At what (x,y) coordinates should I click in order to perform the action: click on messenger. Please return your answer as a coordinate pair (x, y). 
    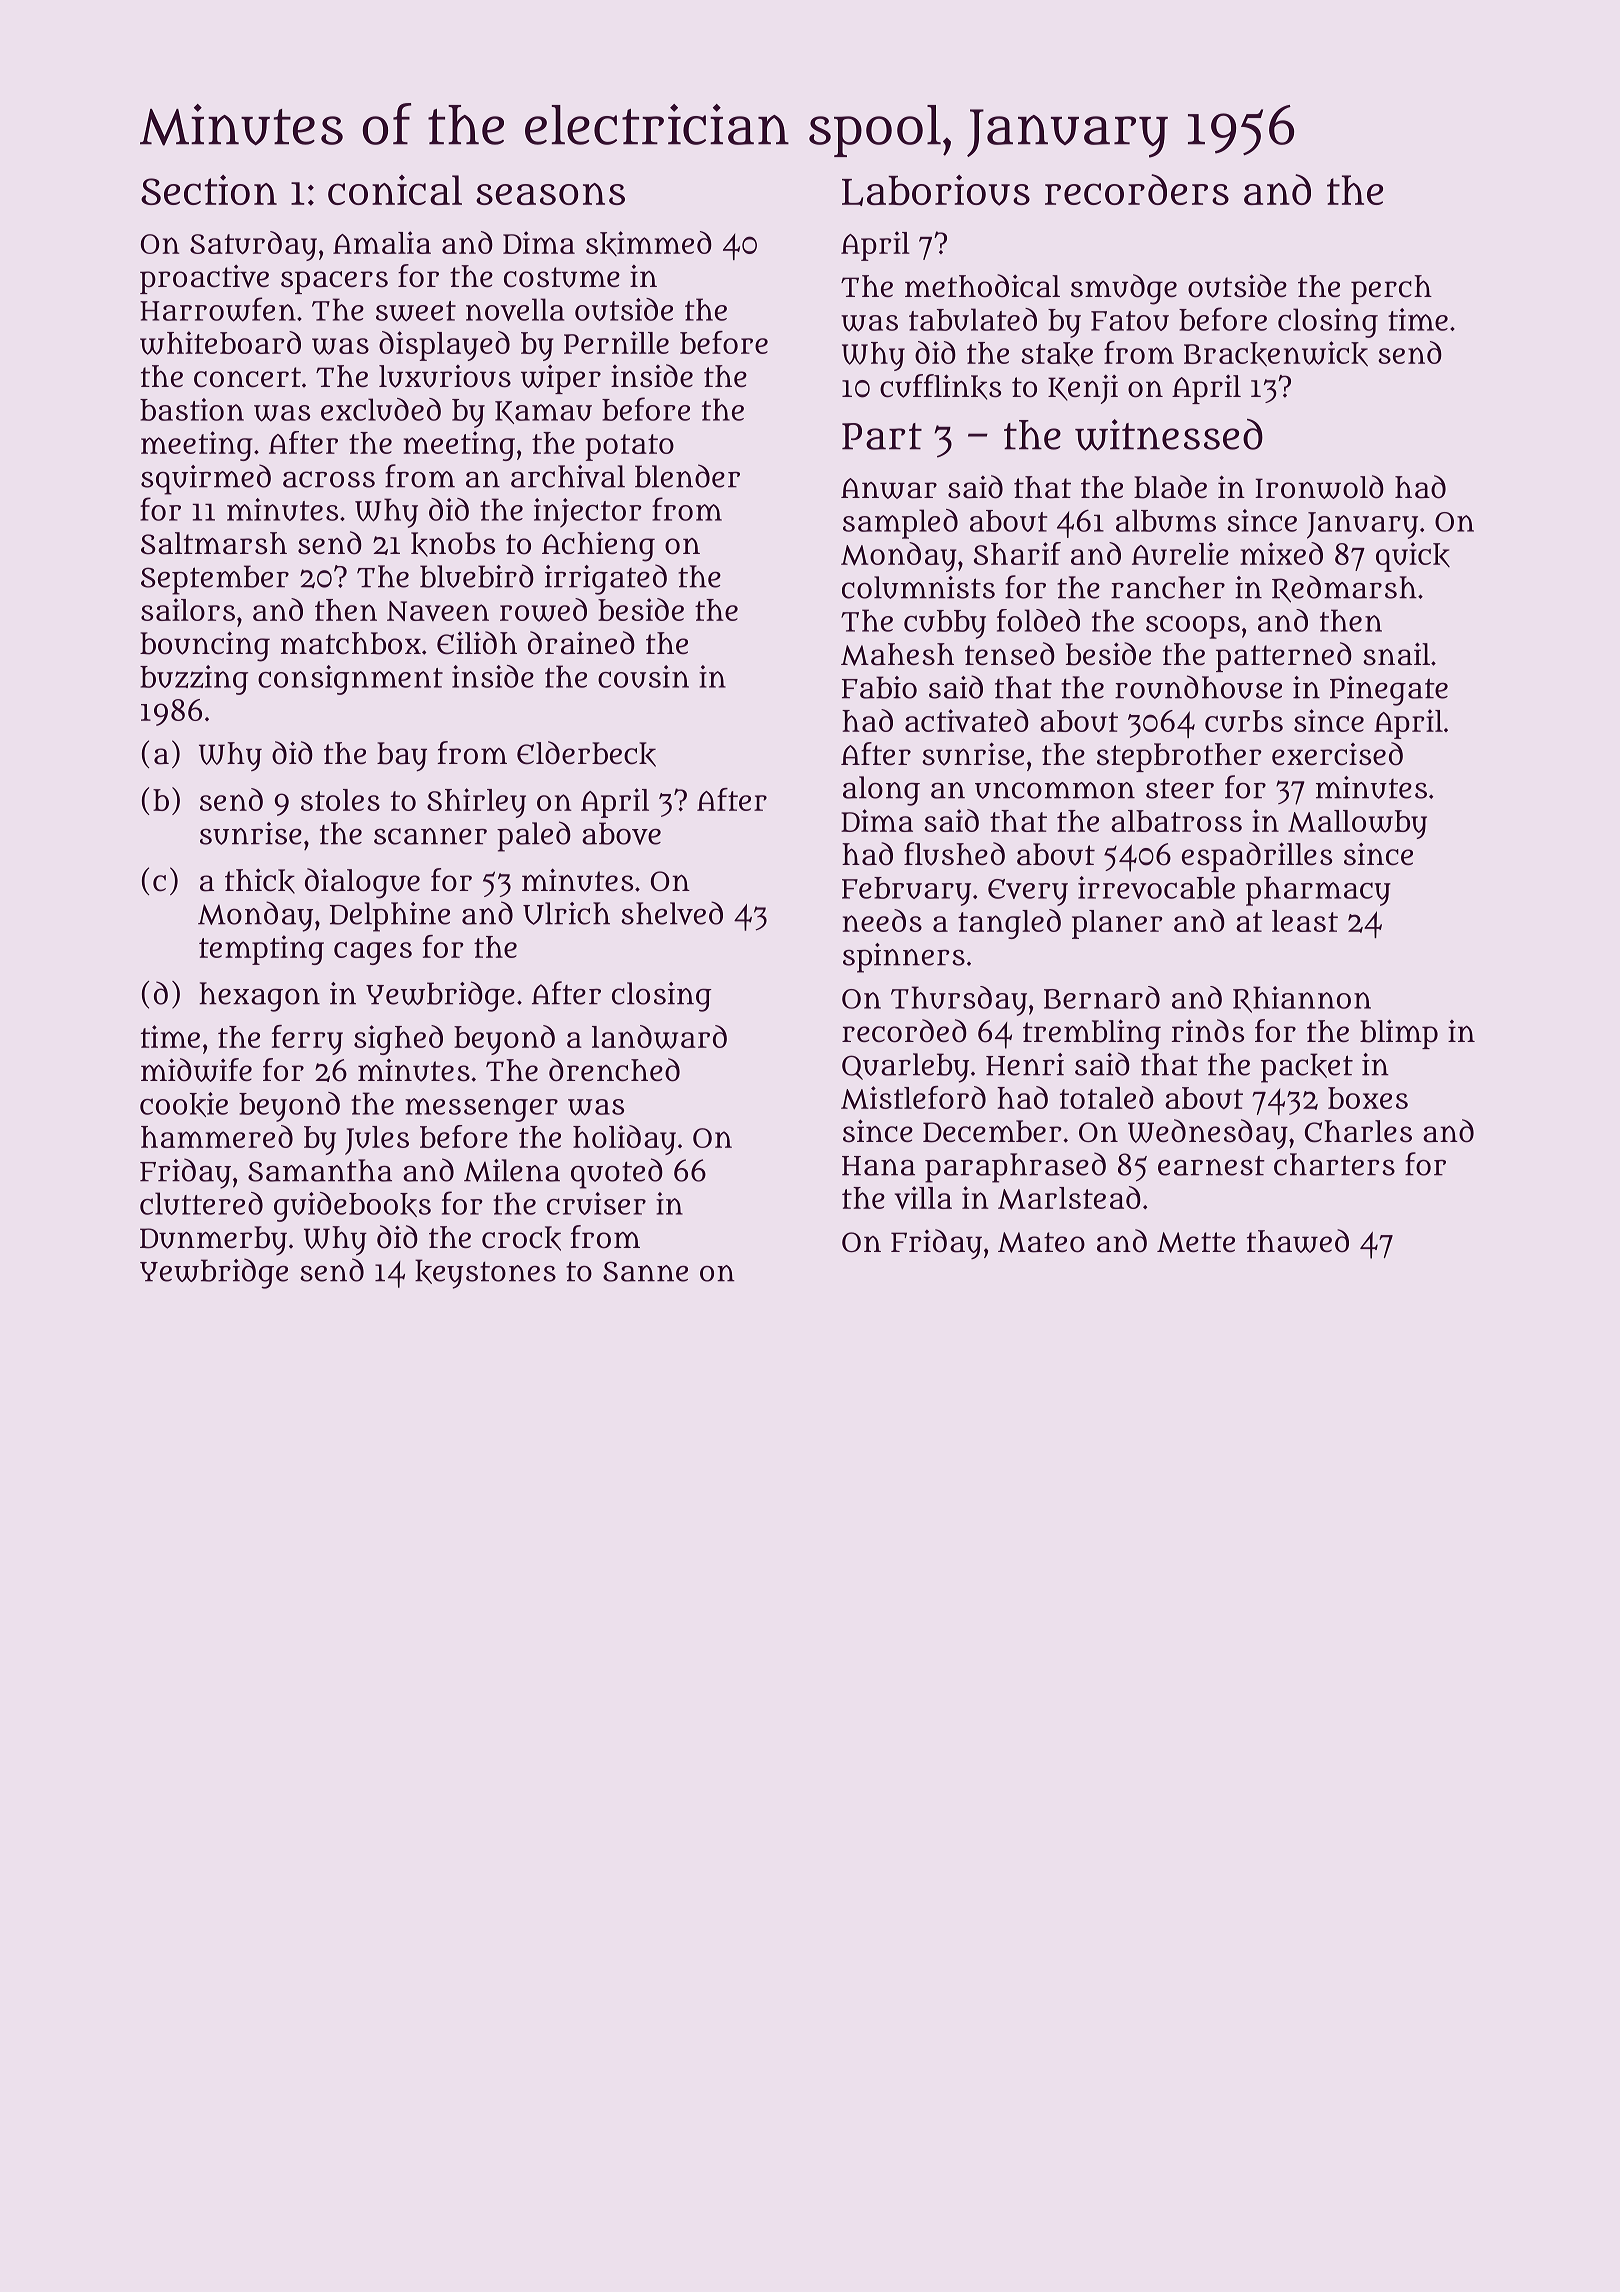
    Looking at the image, I should click on (481, 1110).
